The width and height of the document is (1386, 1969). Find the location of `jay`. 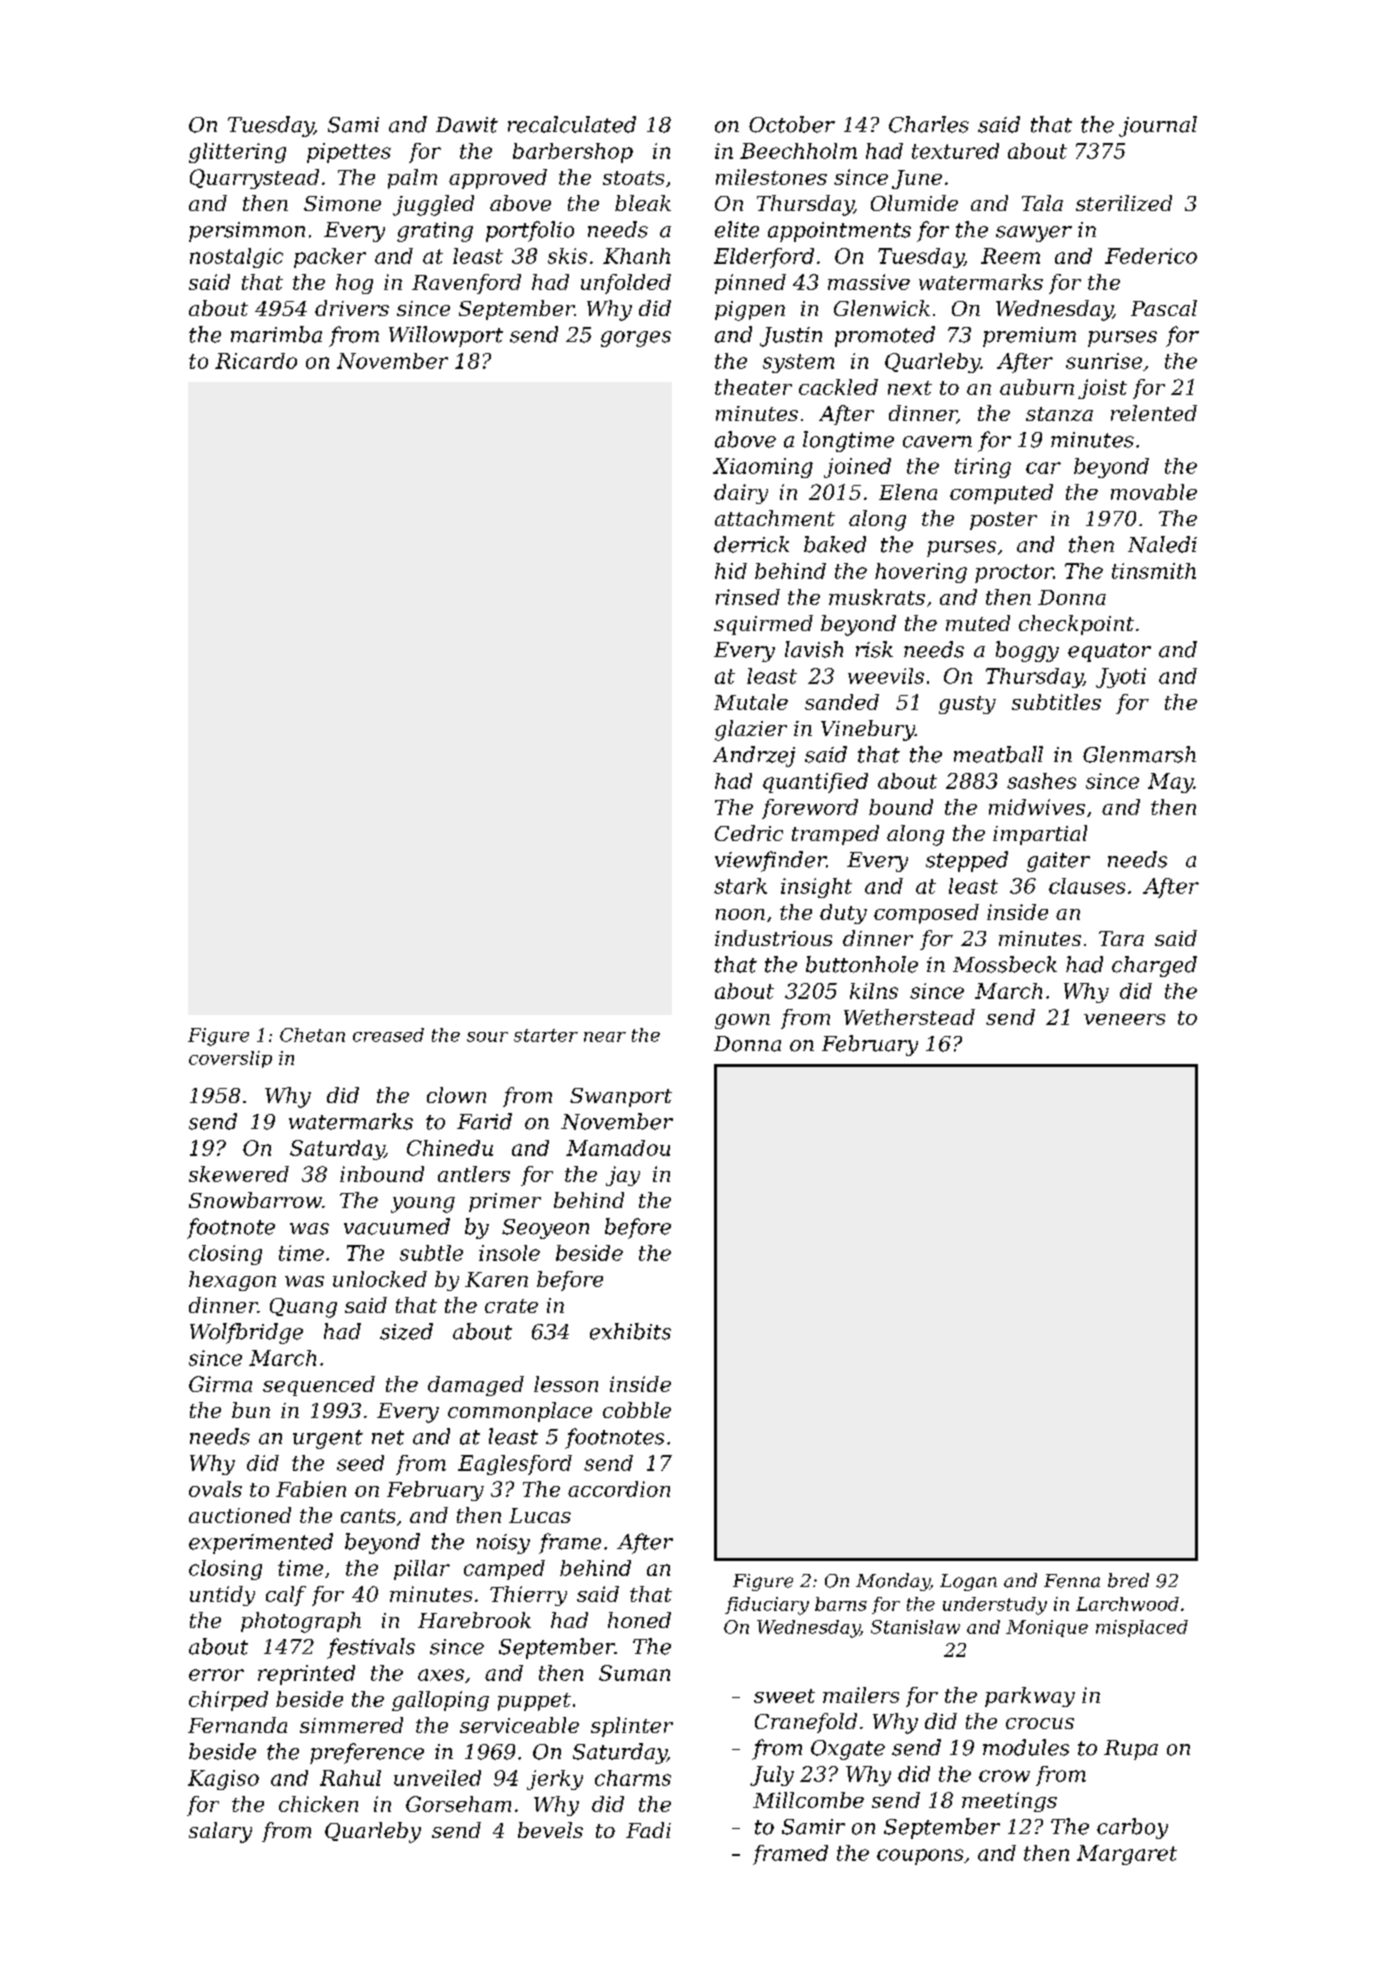

jay is located at coordinates (623, 1176).
